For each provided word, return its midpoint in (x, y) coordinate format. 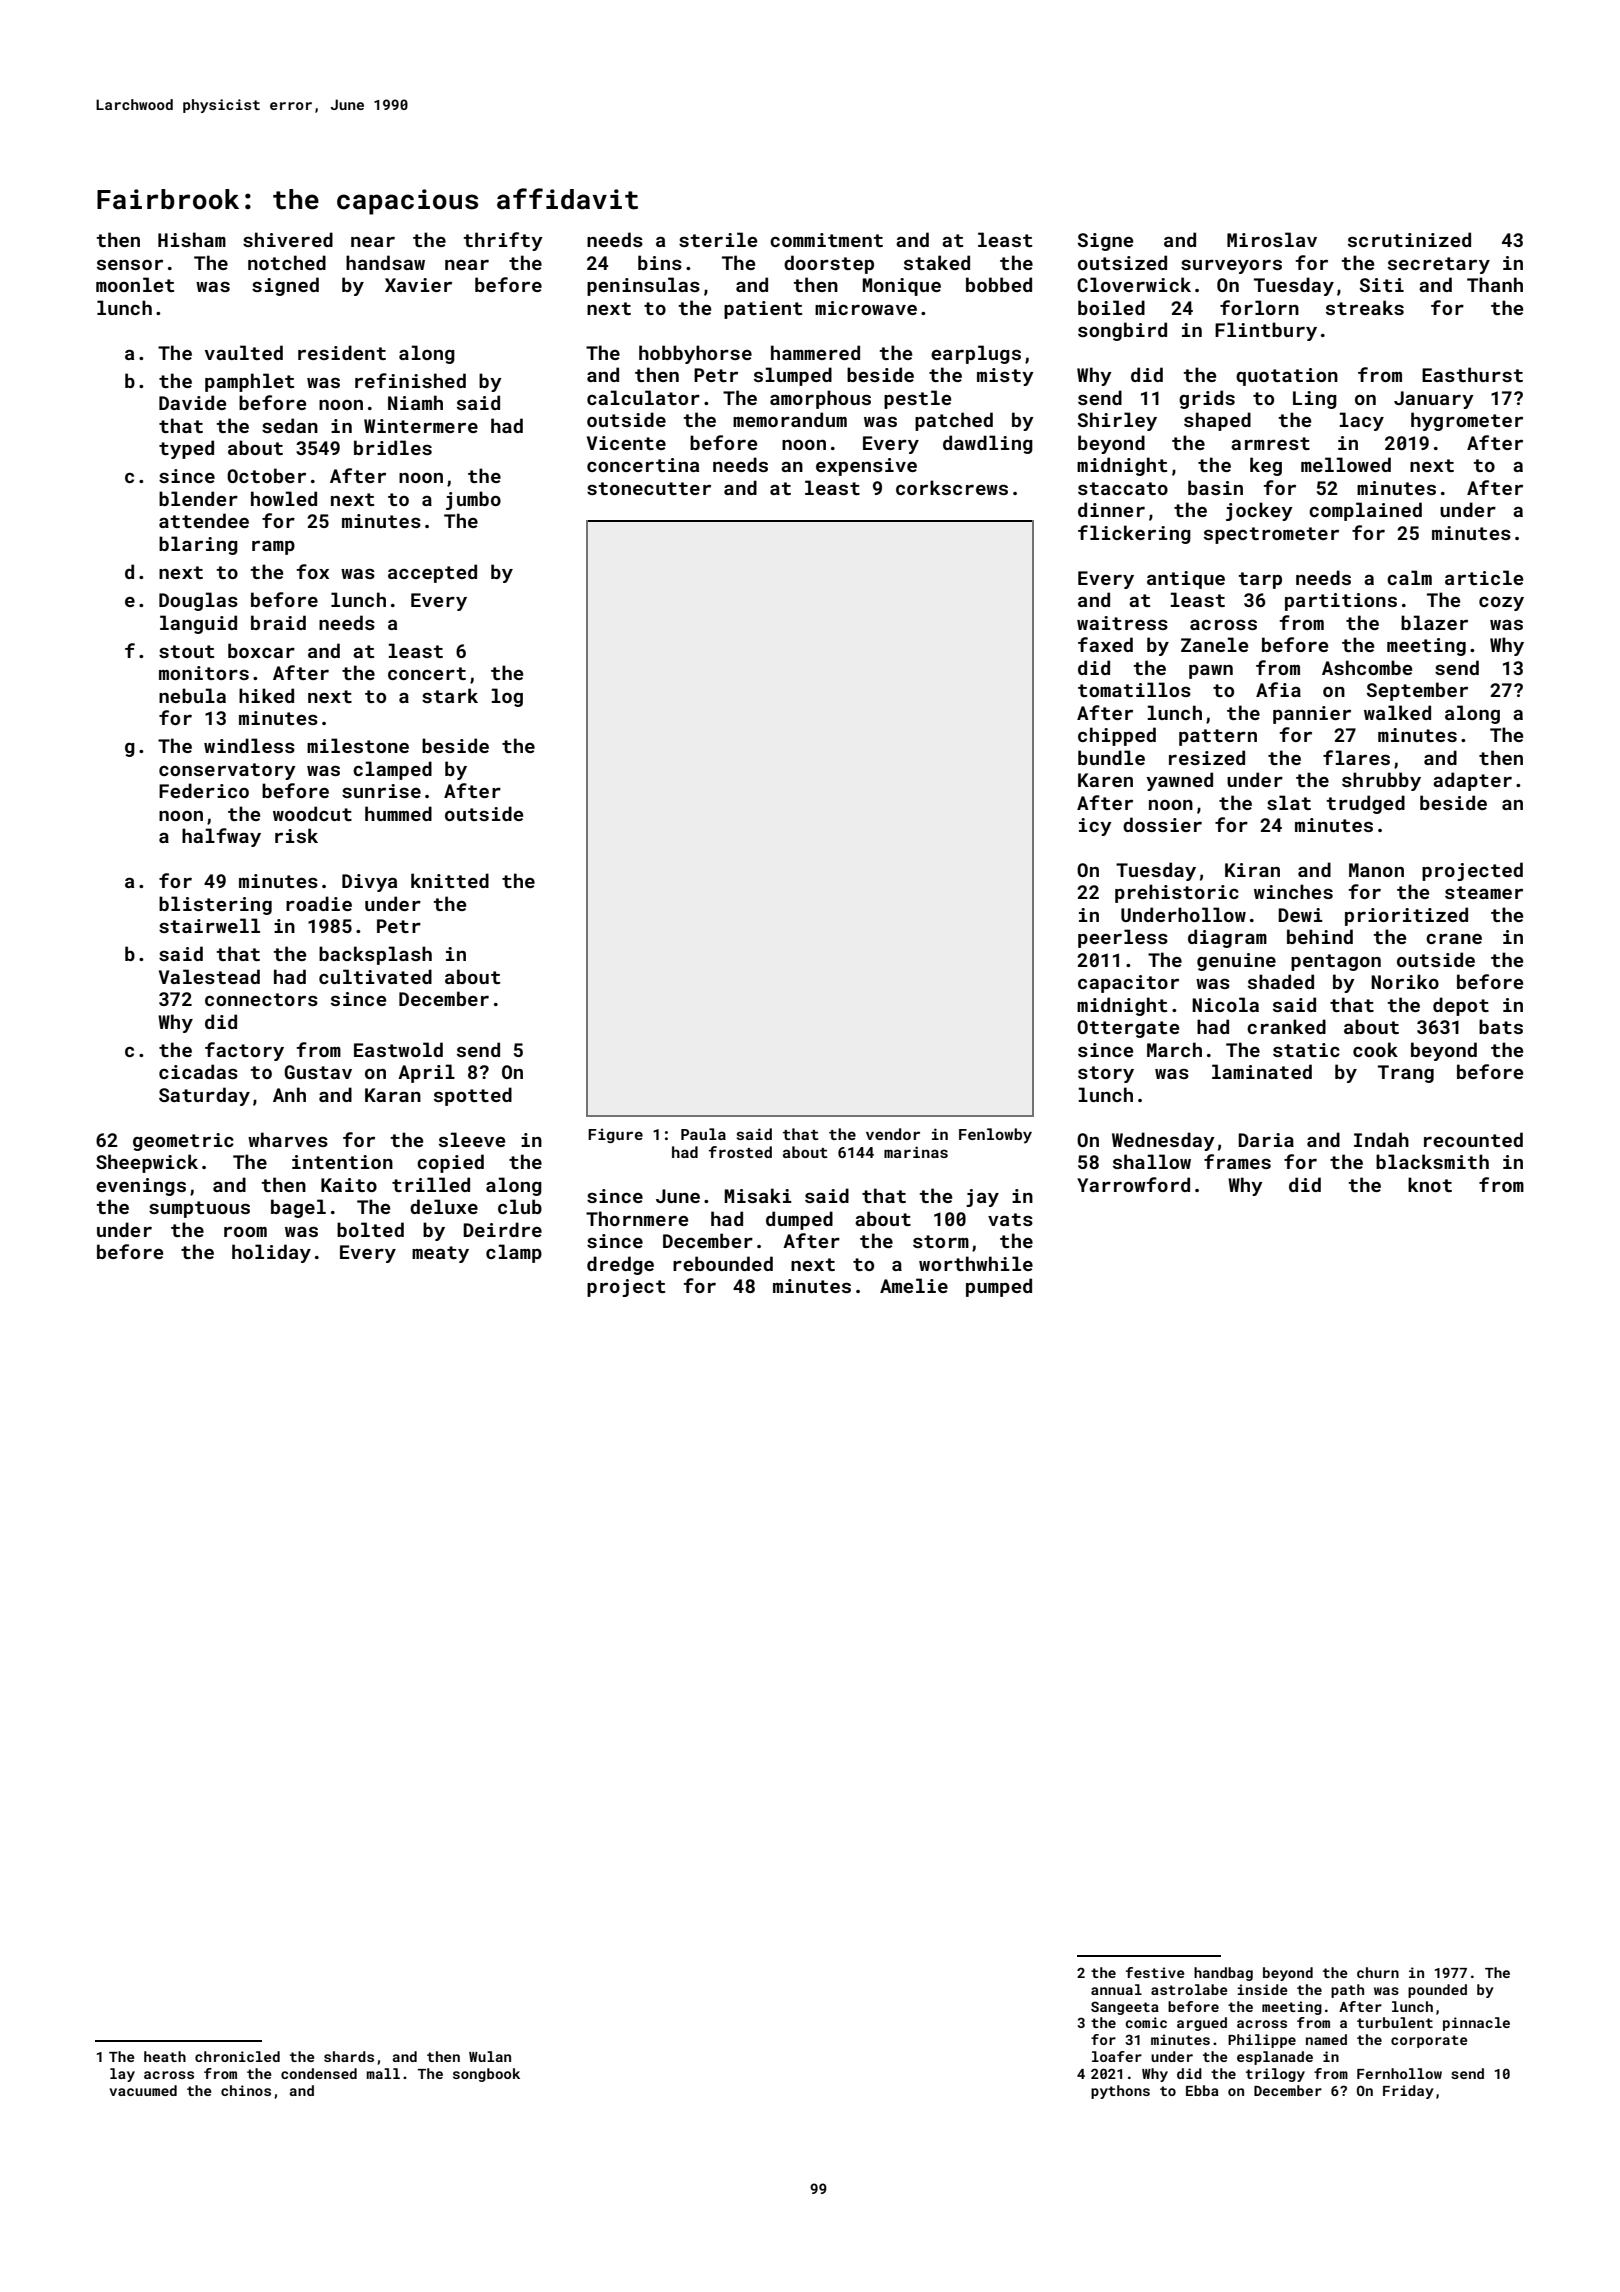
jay (982, 1198)
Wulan (490, 2056)
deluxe (444, 1206)
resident (342, 352)
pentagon (1336, 962)
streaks (1365, 307)
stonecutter (649, 488)
